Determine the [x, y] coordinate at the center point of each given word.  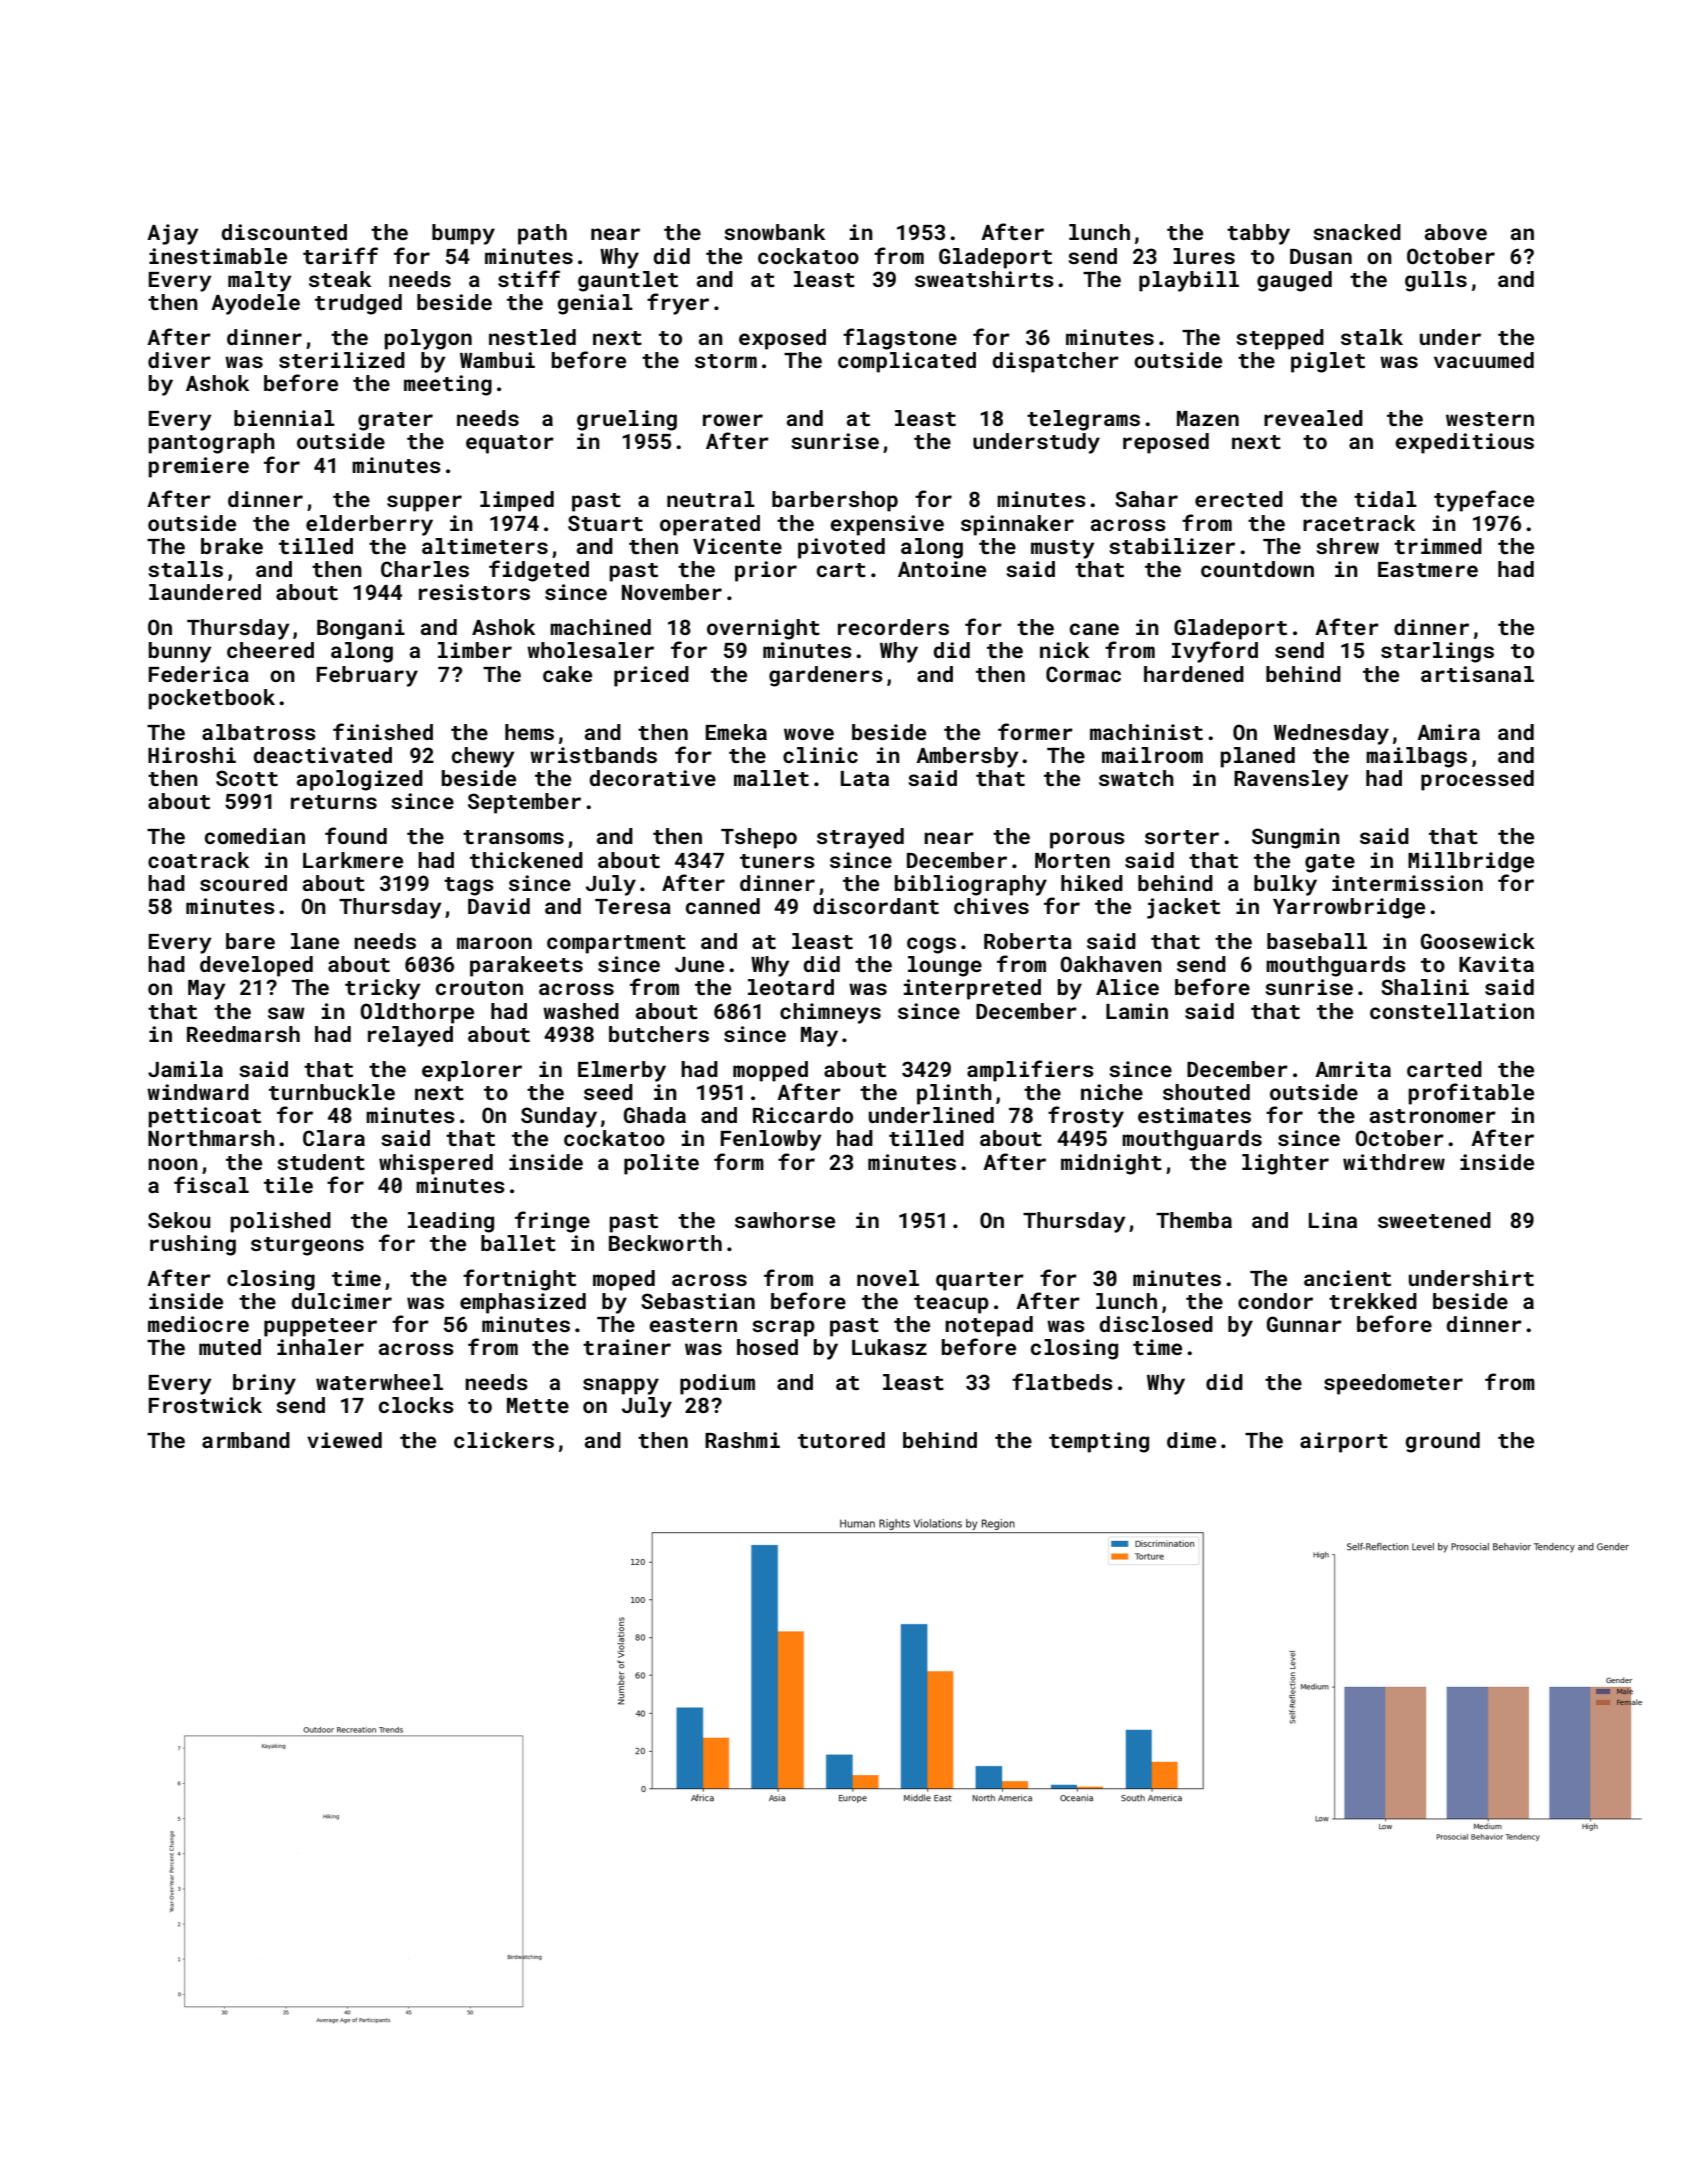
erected [1239, 499]
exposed [782, 339]
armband [246, 1440]
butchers [659, 1034]
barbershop [835, 501]
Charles [425, 569]
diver [179, 360]
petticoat [204, 1117]
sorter [1182, 837]
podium [717, 1384]
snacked [1357, 232]
